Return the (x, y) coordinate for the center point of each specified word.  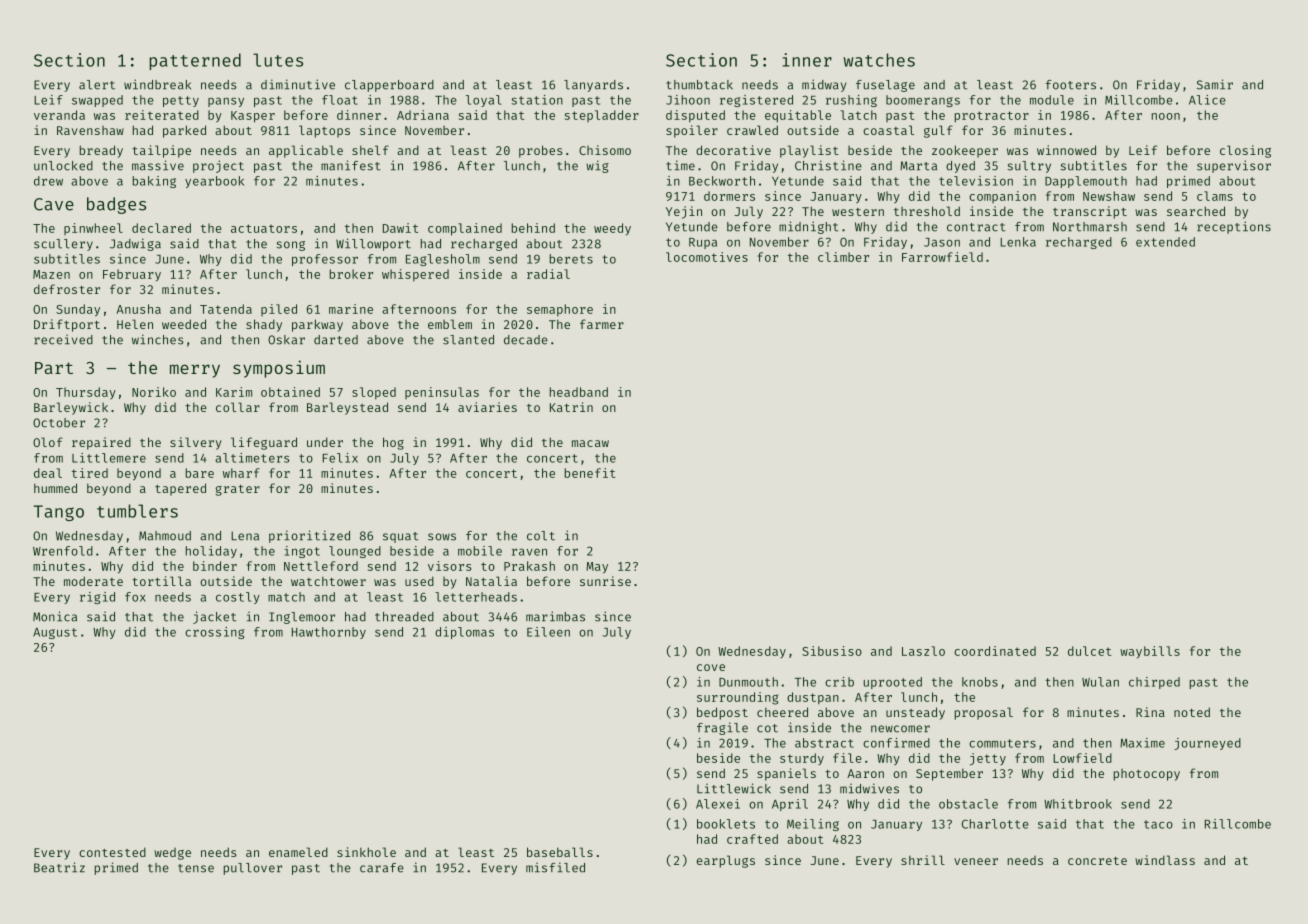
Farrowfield (942, 257)
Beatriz (59, 867)
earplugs (726, 861)
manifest (351, 165)
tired (90, 473)
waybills (1150, 652)
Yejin (684, 212)
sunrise (605, 581)
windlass (1165, 860)
